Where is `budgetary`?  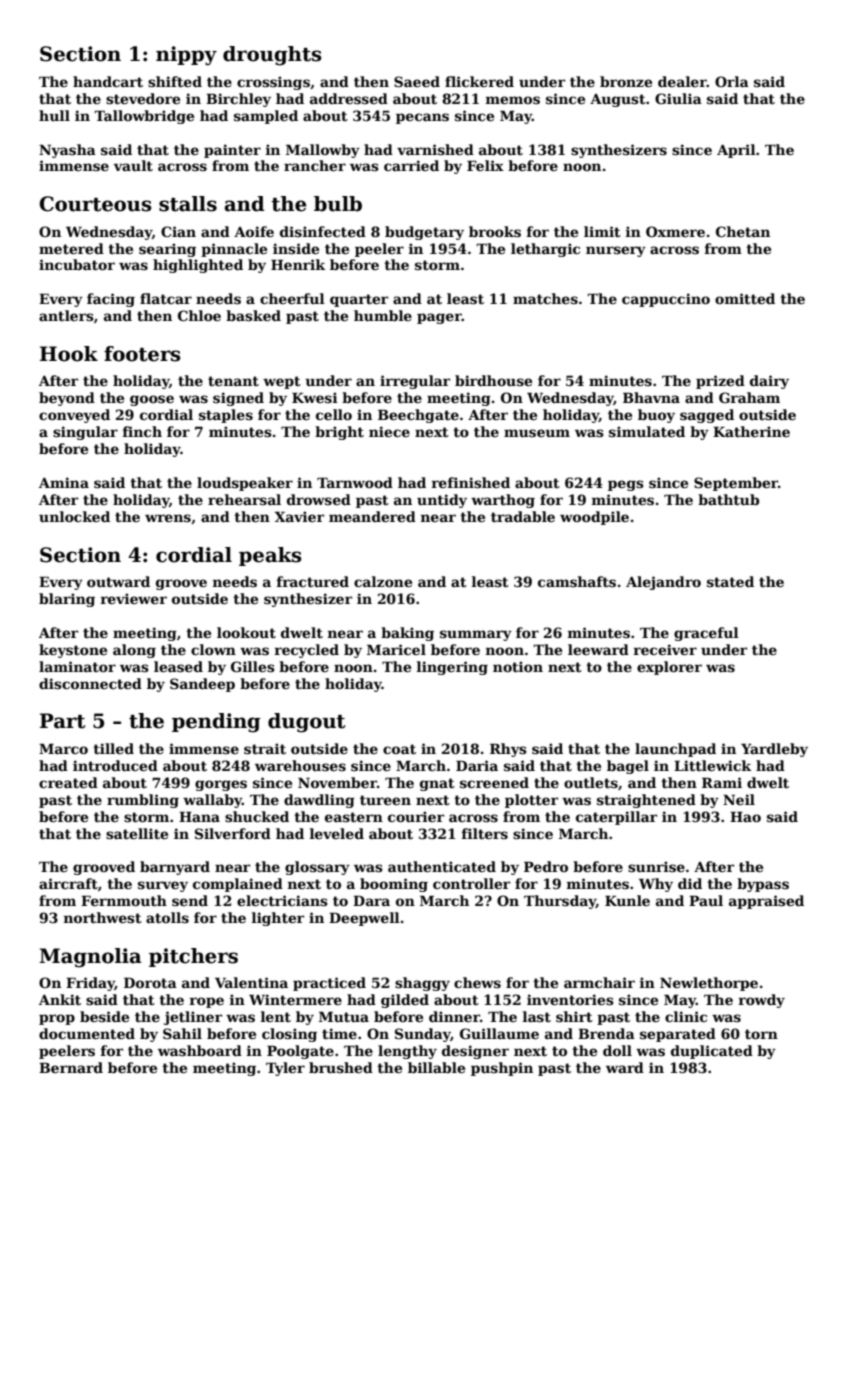
budgetary is located at coordinates (424, 233).
